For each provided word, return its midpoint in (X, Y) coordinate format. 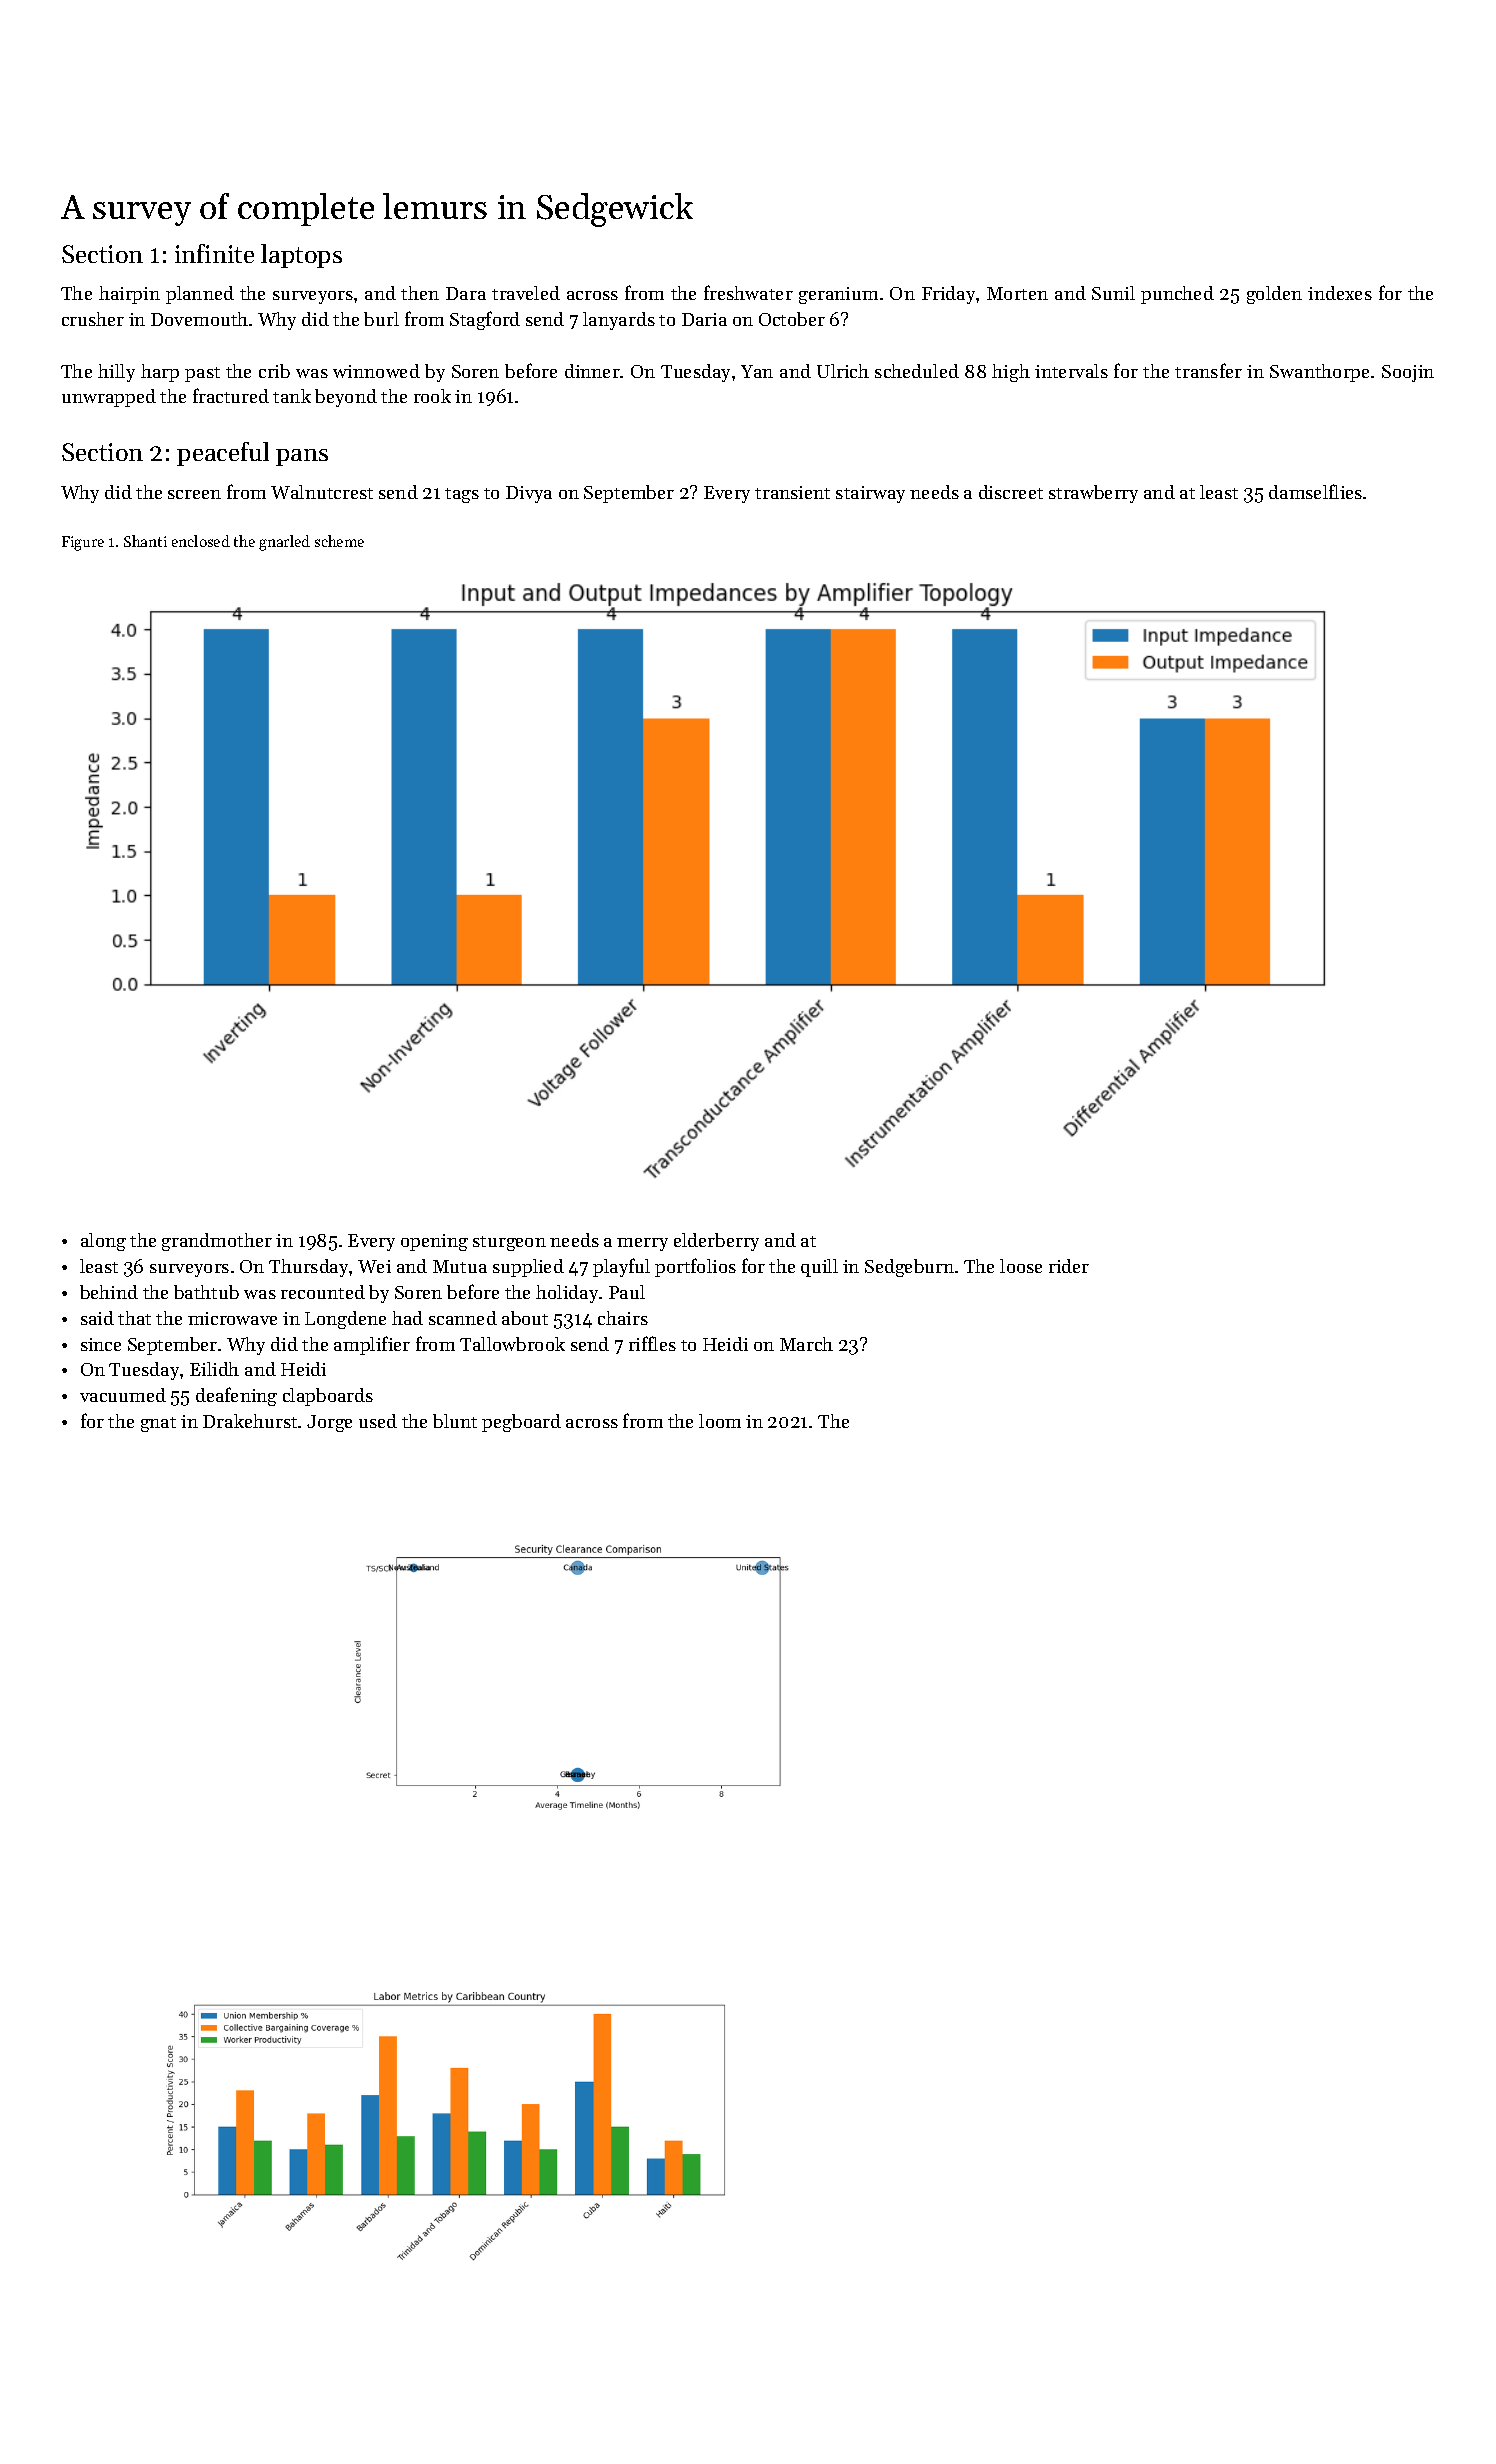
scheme (339, 541)
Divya (529, 494)
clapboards (328, 1397)
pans (302, 457)
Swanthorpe (1319, 373)
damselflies (1315, 491)
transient (792, 492)
